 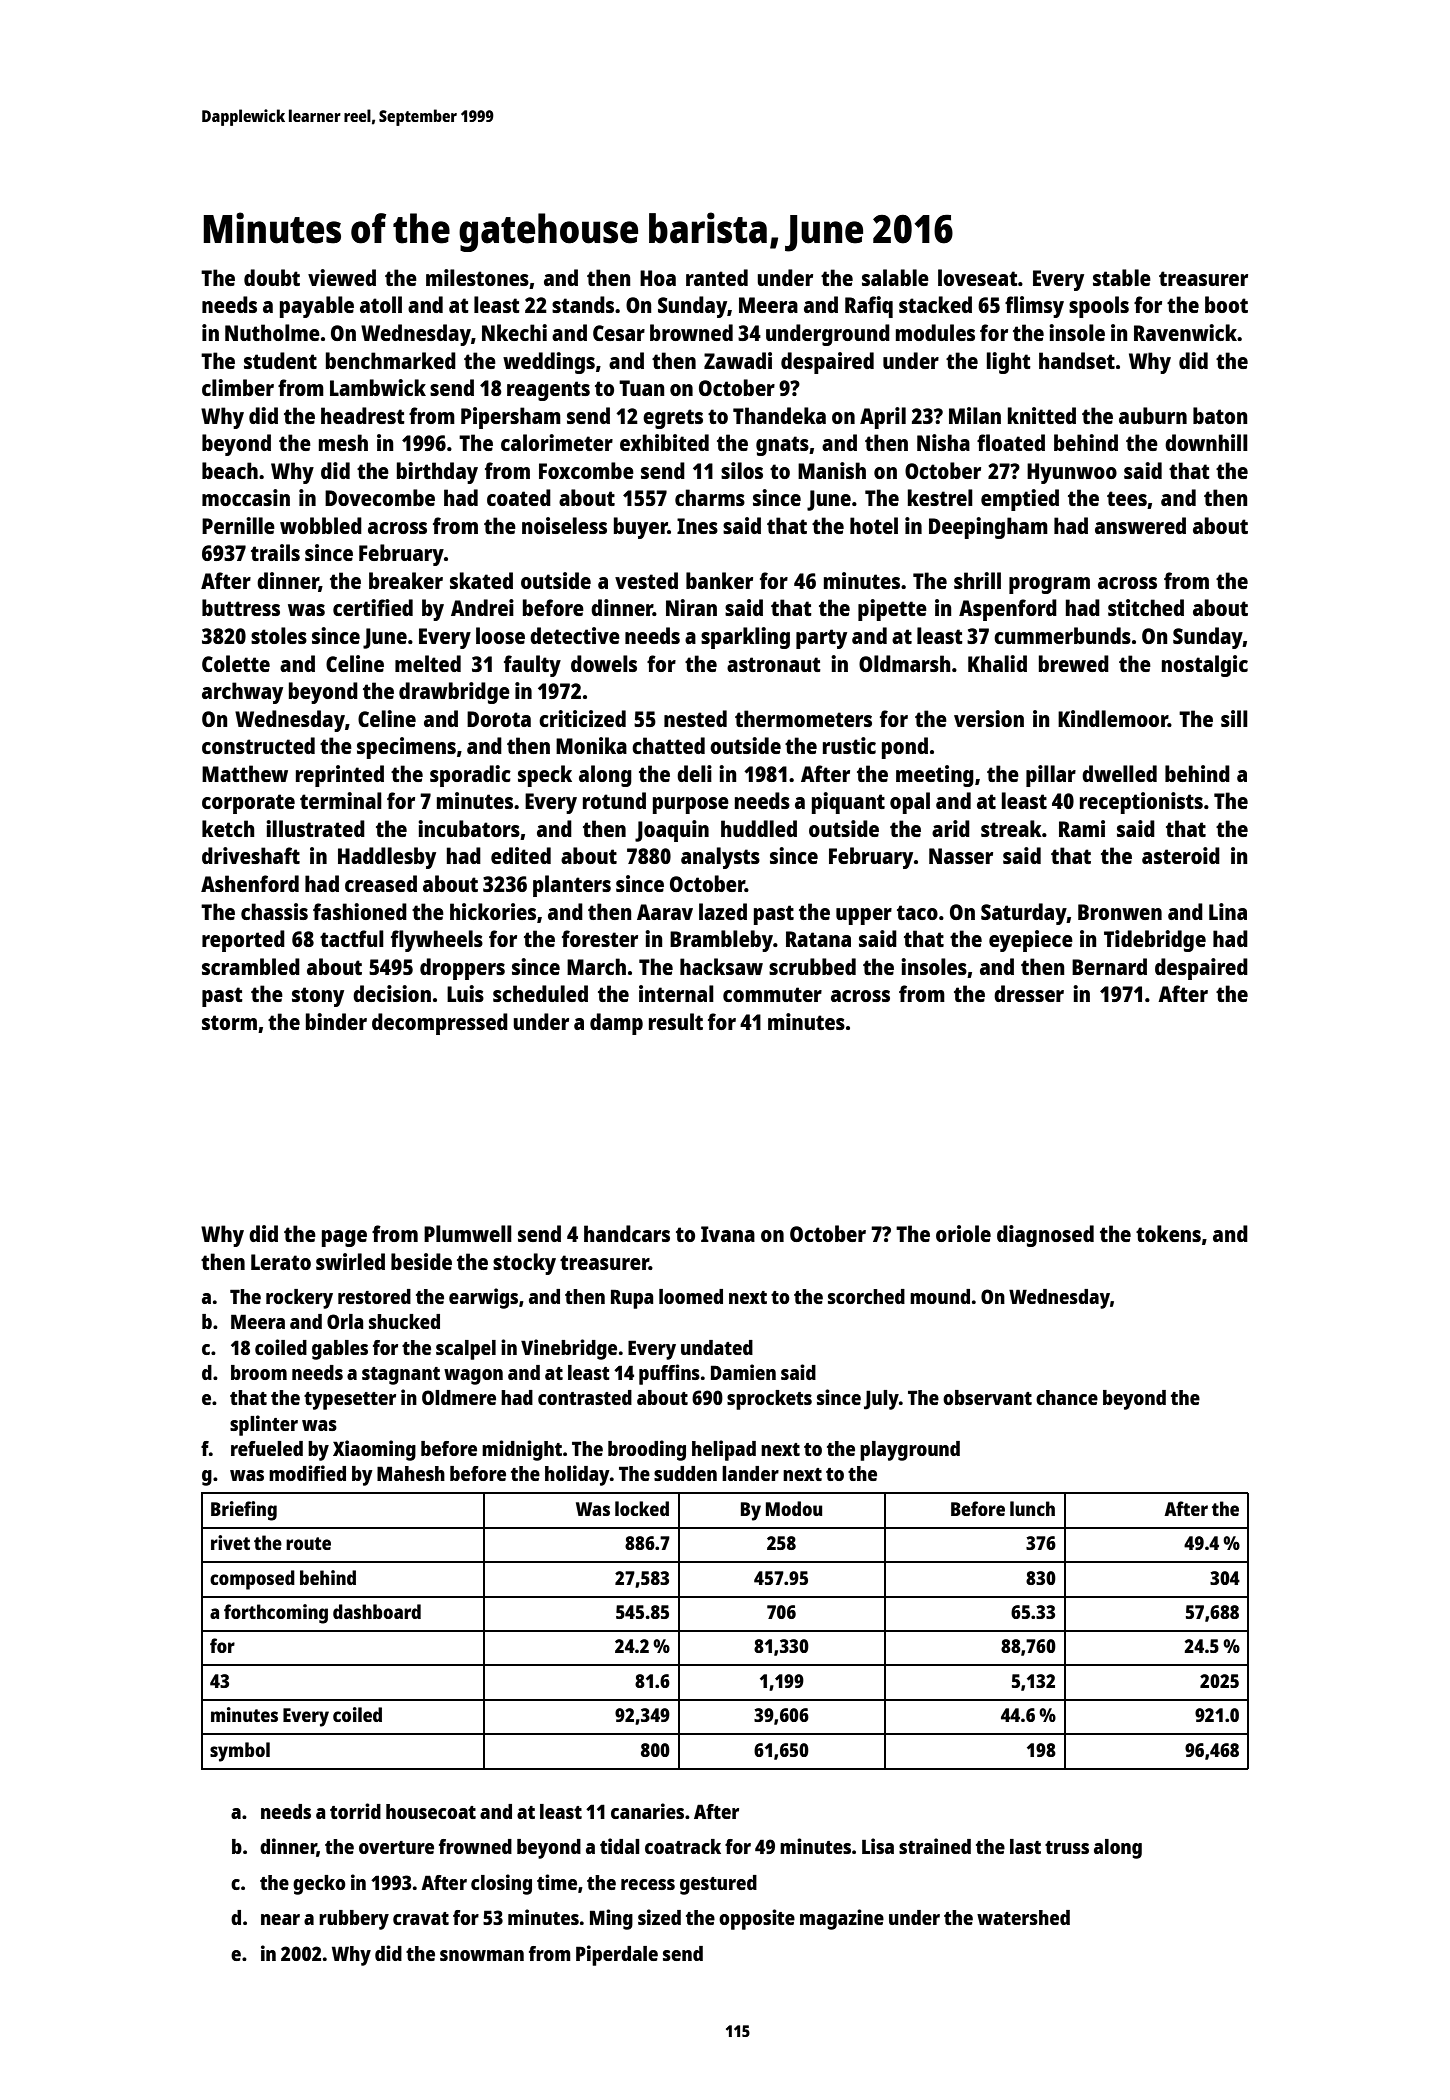 I want to click on doubt, so click(x=272, y=277).
